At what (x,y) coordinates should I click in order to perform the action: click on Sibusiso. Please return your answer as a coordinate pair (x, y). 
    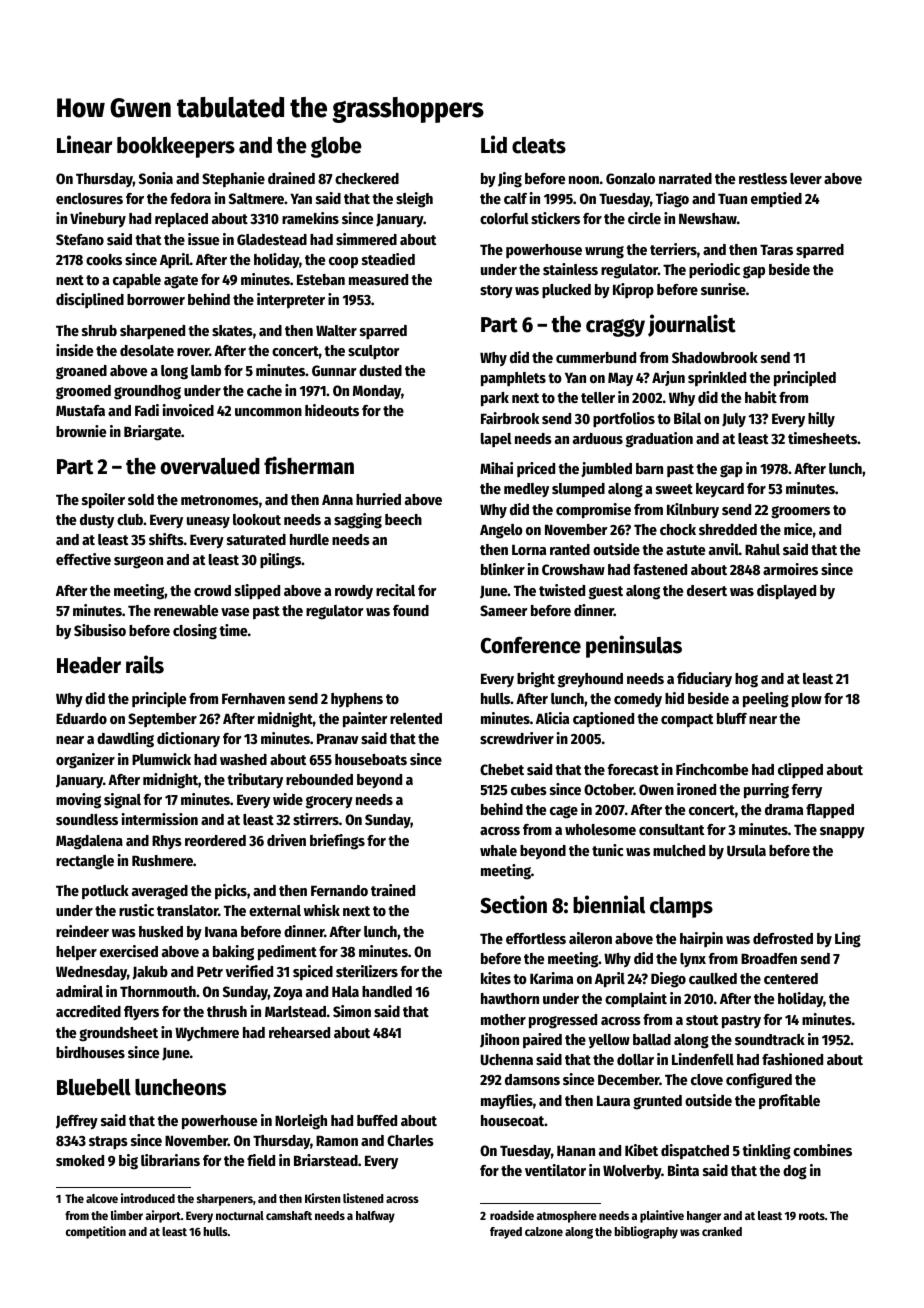
    Looking at the image, I should click on (100, 630).
